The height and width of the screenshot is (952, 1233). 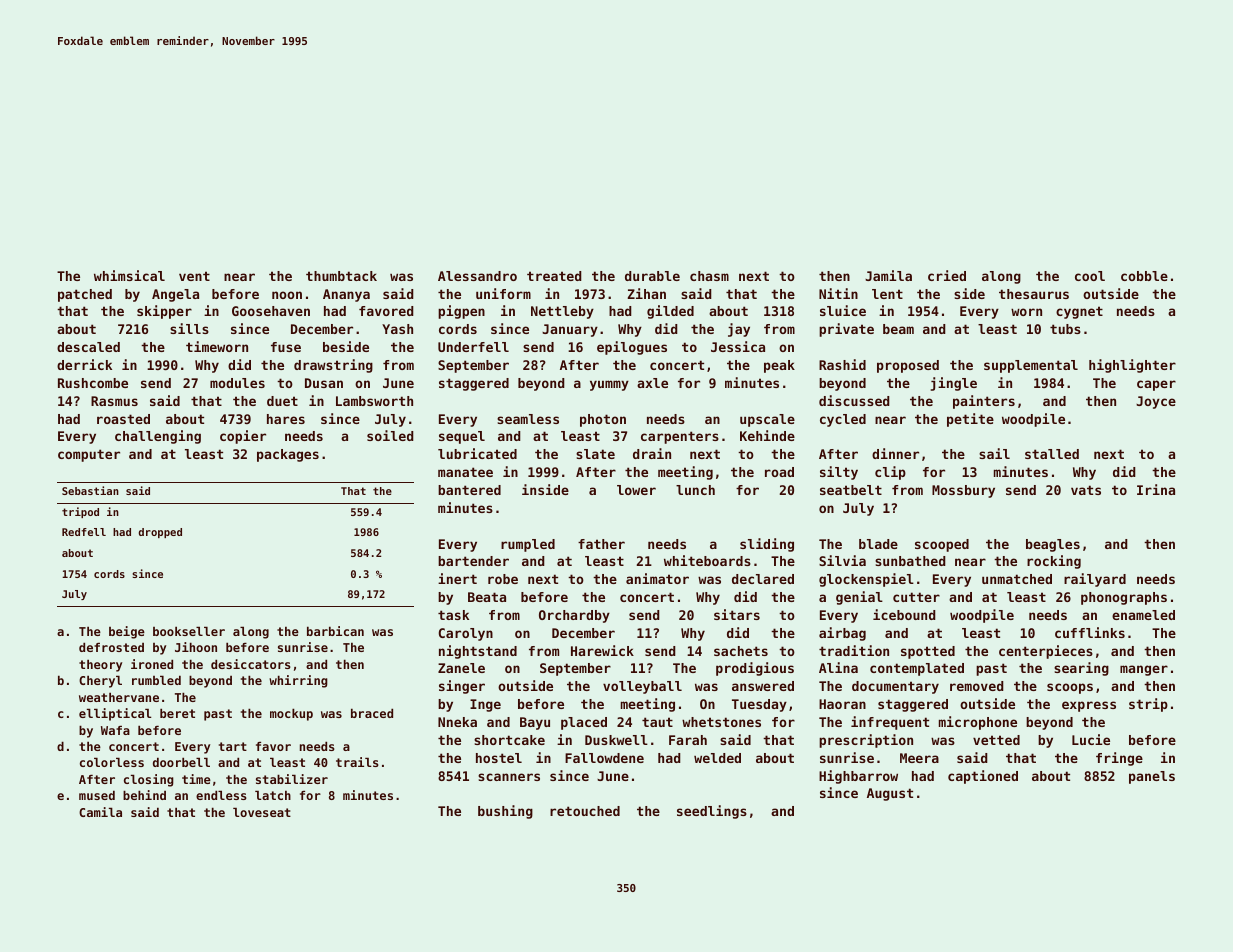 I want to click on petite, so click(x=970, y=420).
